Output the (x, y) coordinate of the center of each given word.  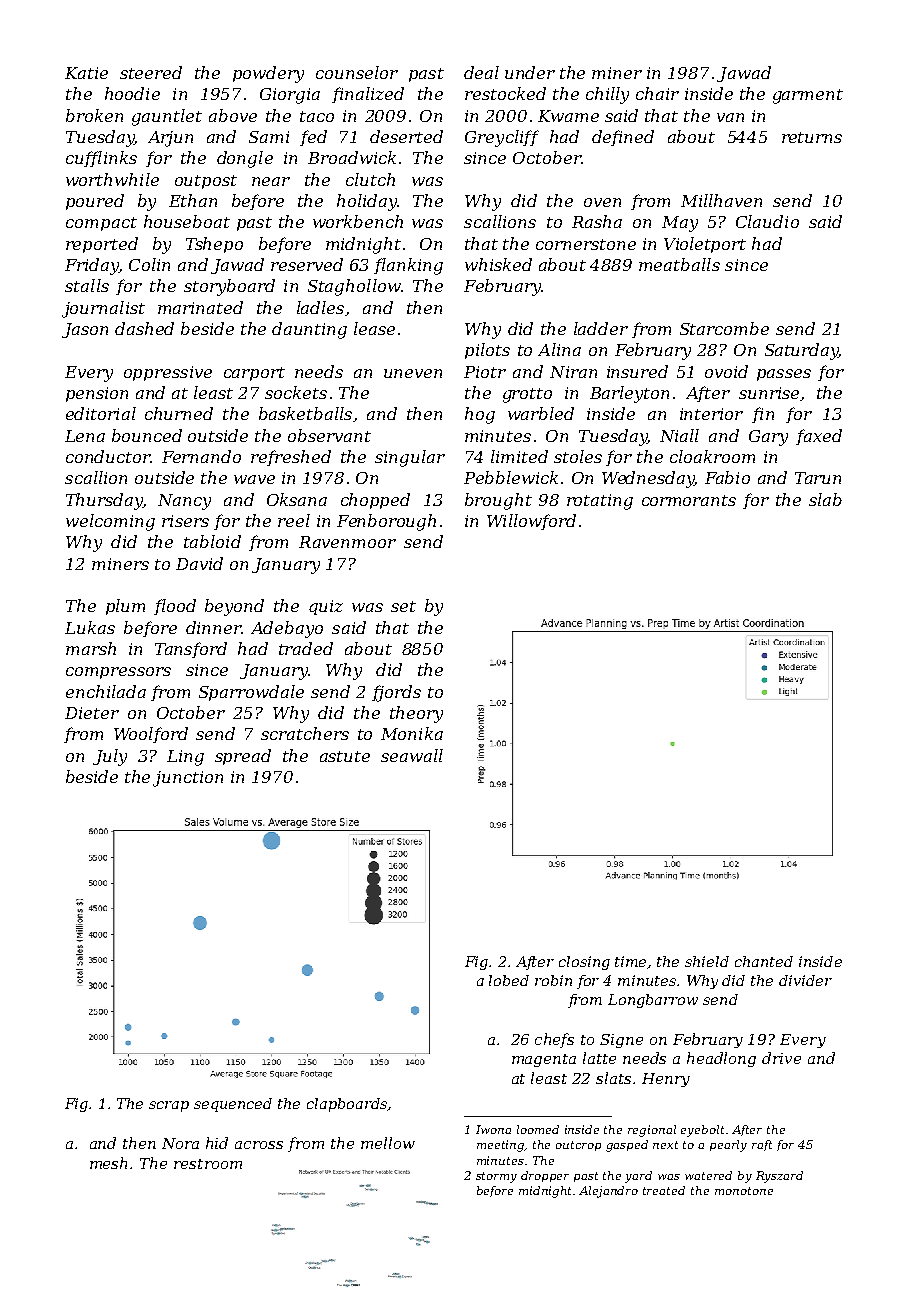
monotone (744, 1191)
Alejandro (608, 1192)
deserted (406, 136)
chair (657, 93)
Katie (86, 73)
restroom (208, 1164)
